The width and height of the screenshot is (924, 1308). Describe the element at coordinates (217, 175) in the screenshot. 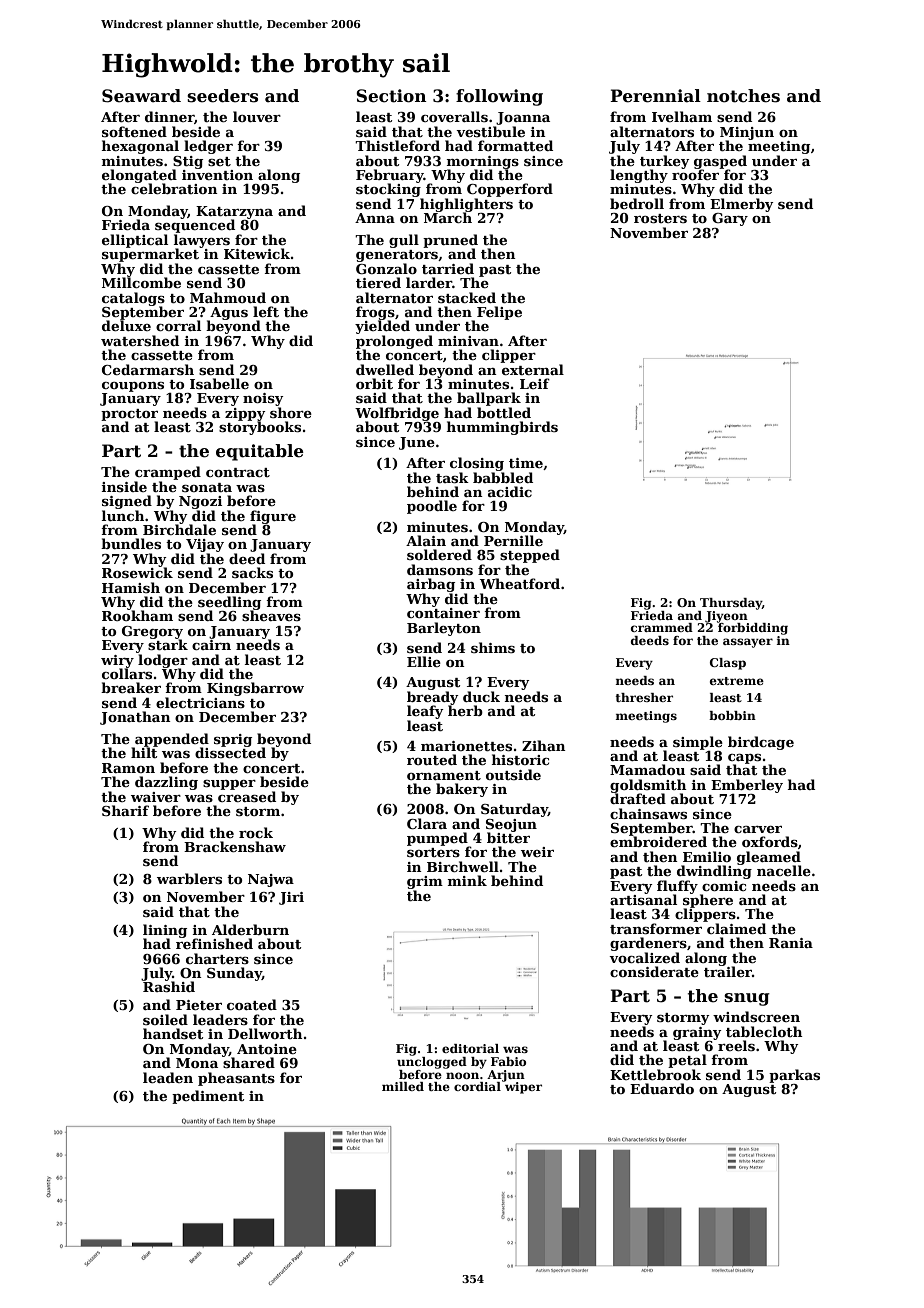

I see `invention` at that location.
